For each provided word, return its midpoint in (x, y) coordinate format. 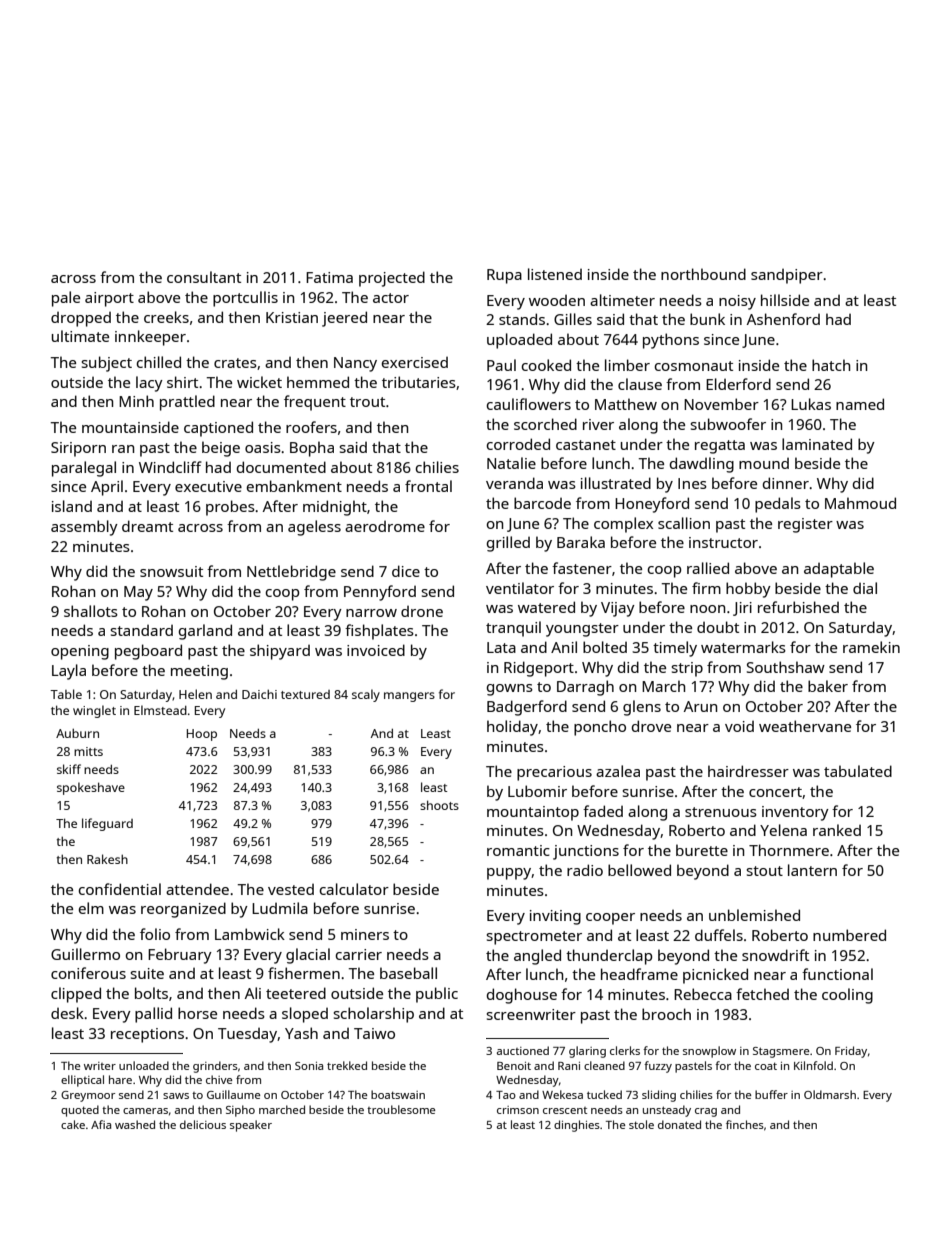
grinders (215, 1067)
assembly (84, 528)
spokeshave (91, 788)
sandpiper (787, 276)
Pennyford (380, 593)
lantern (812, 870)
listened (555, 274)
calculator (354, 889)
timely (675, 649)
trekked (347, 1065)
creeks (166, 317)
